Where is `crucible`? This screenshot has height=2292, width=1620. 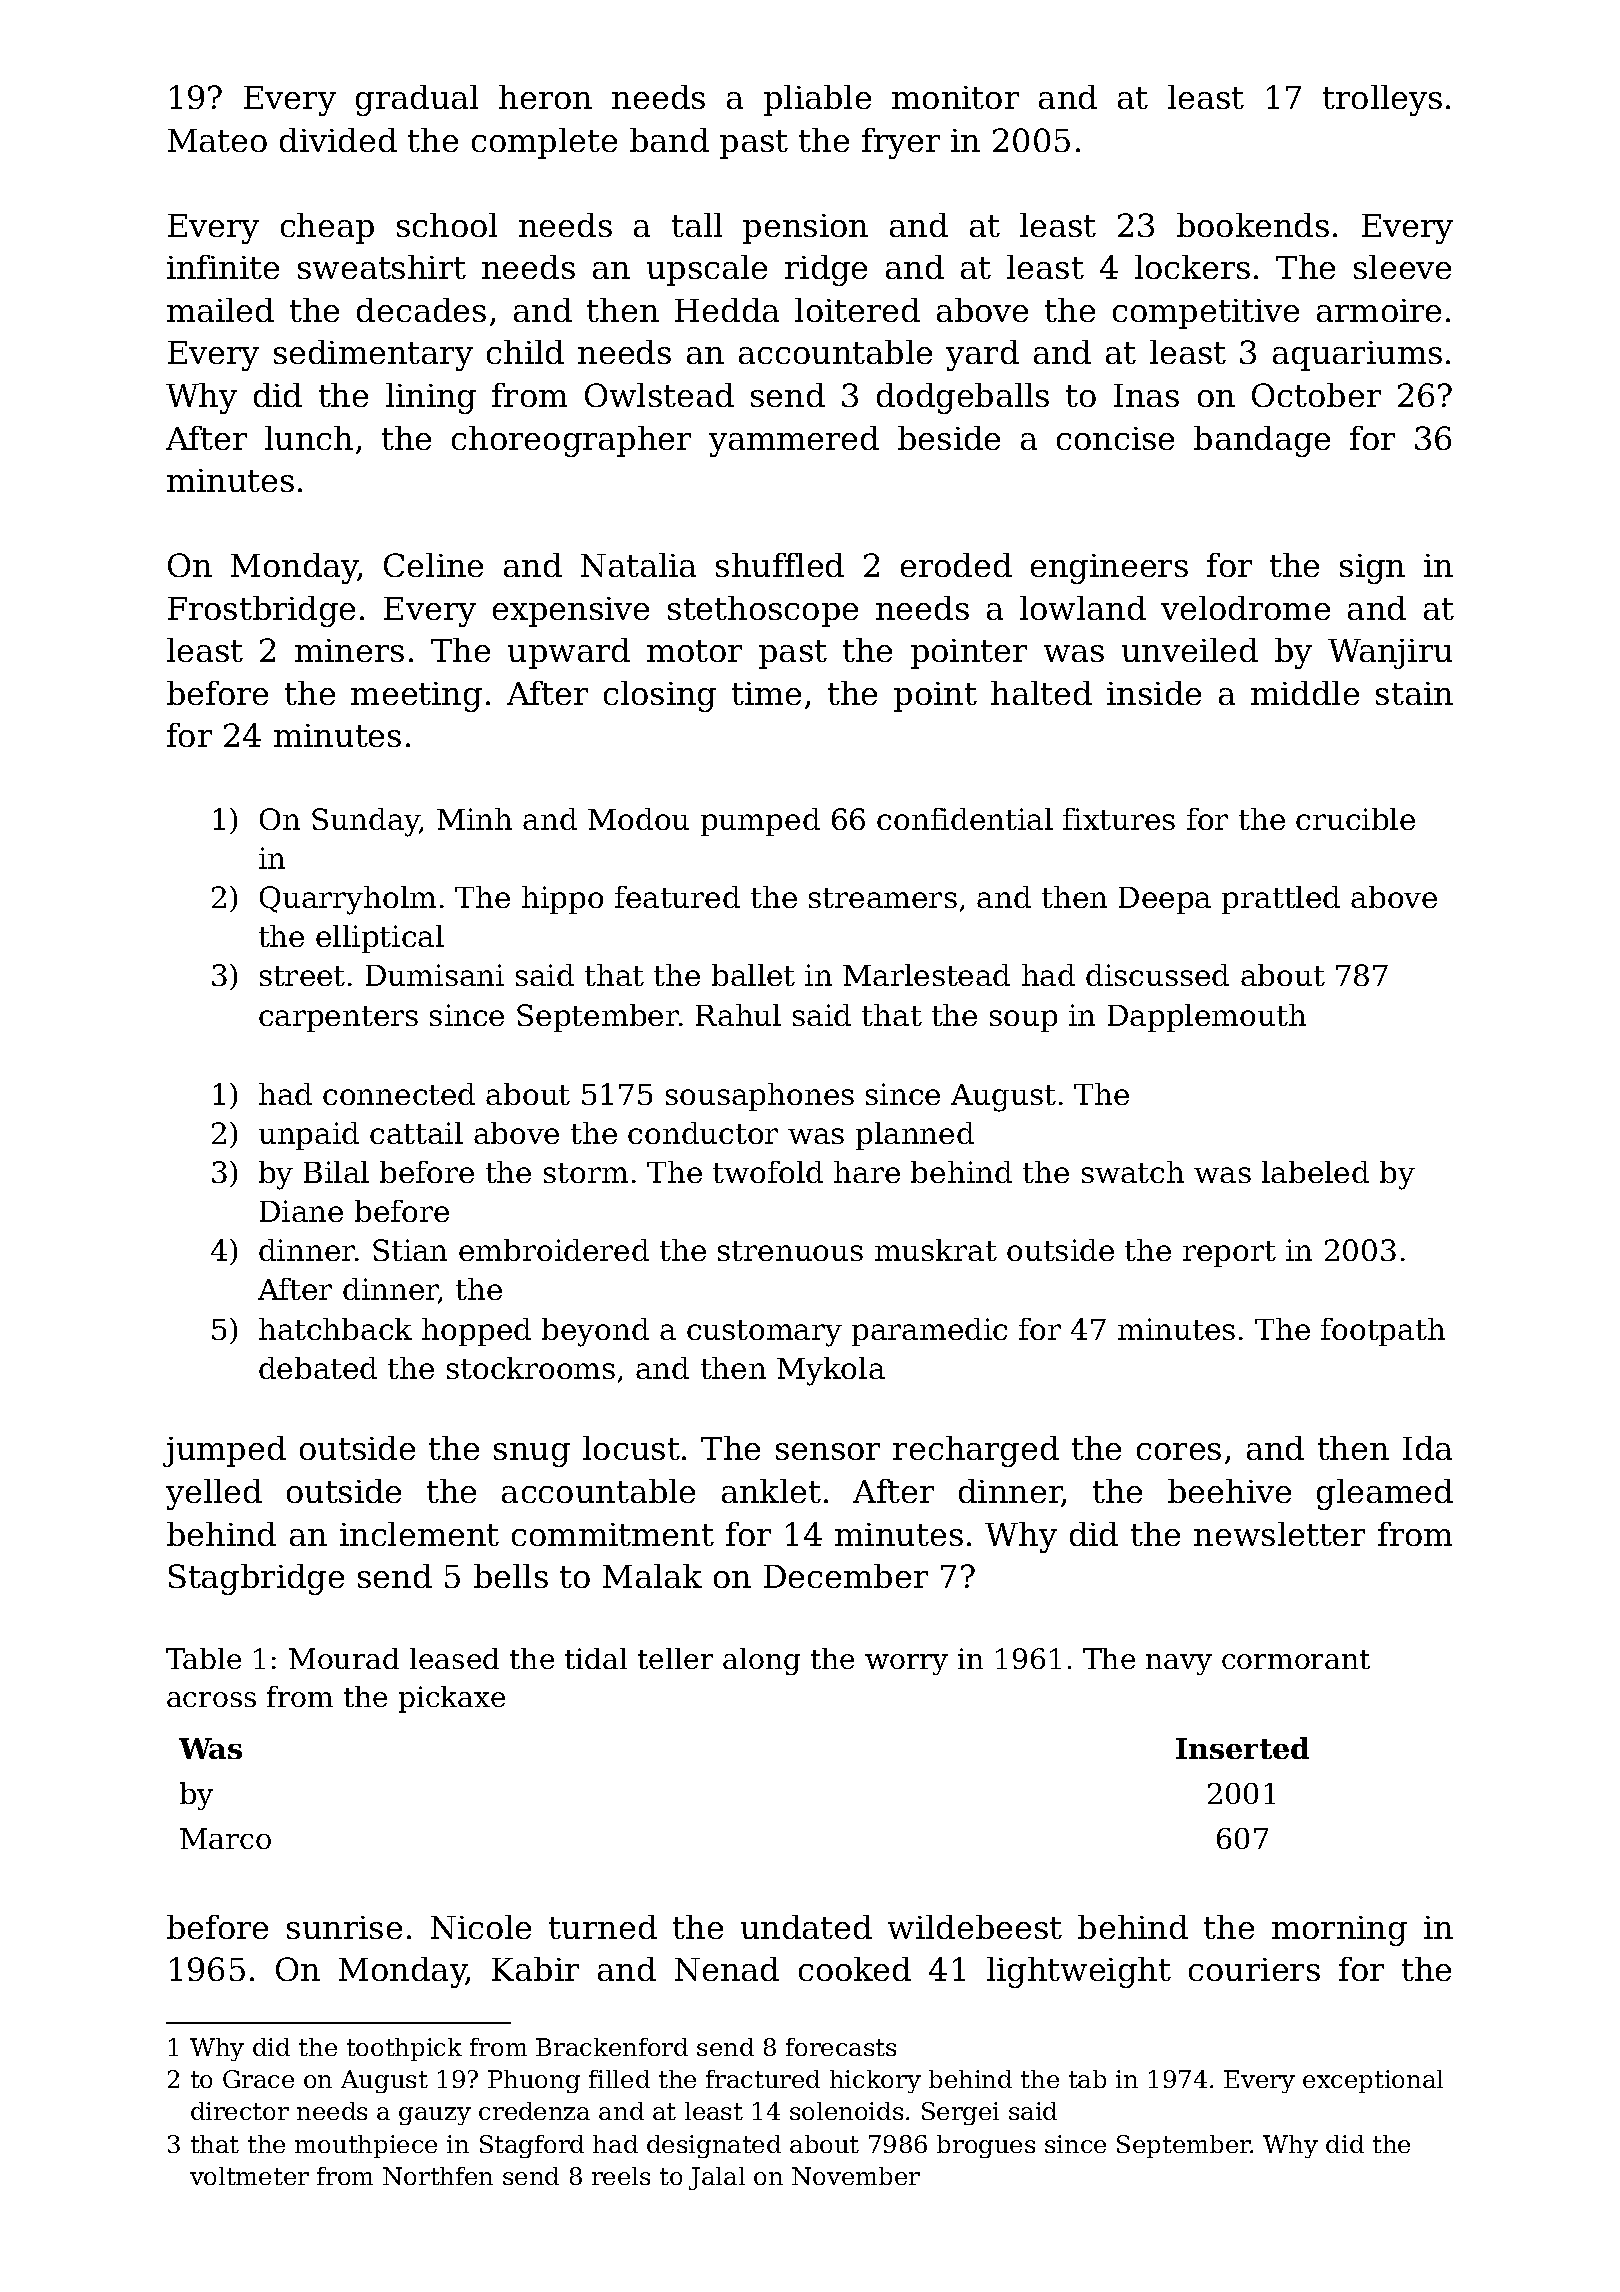 crucible is located at coordinates (1355, 819).
